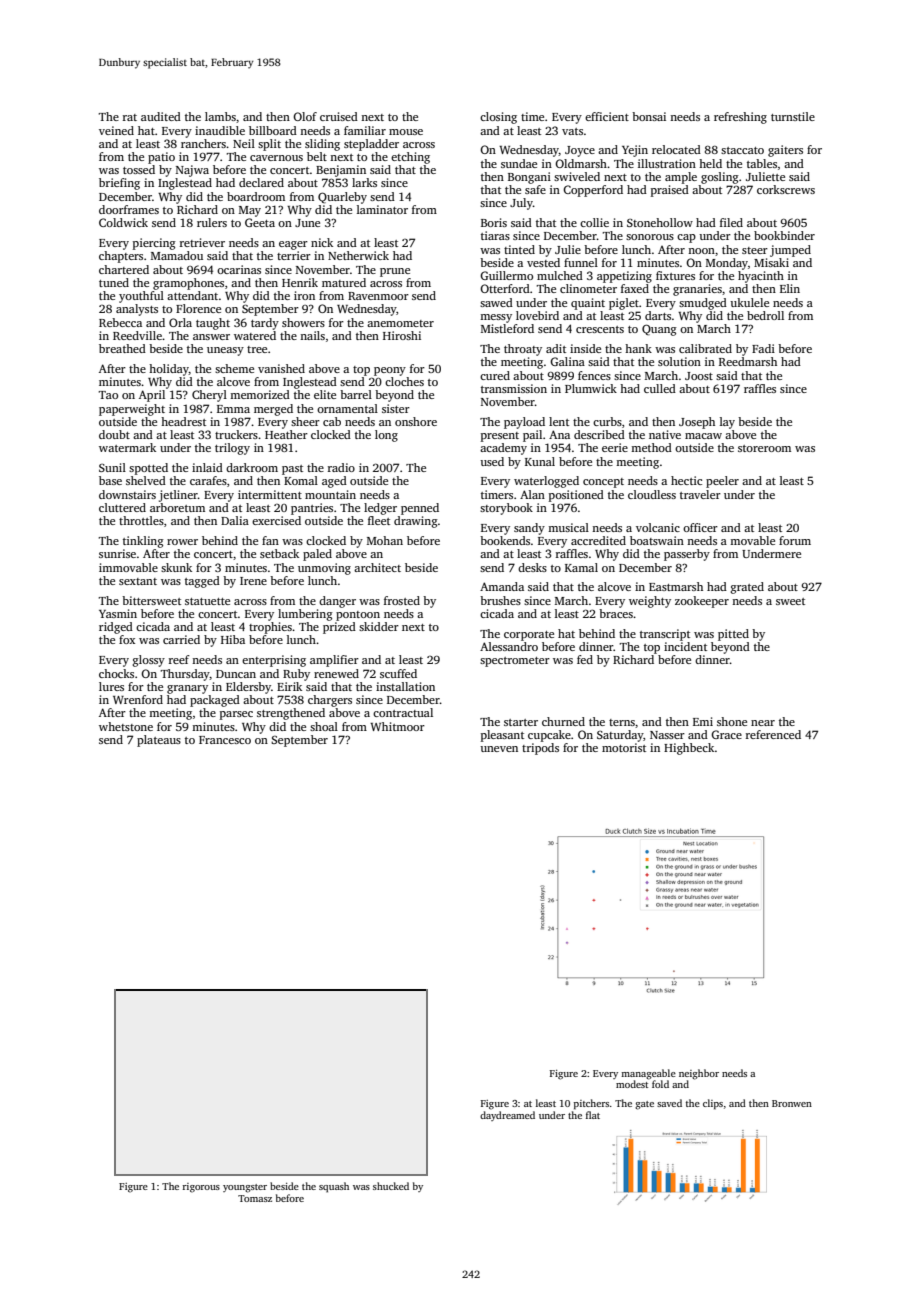 The image size is (924, 1308). What do you see at coordinates (763, 348) in the screenshot?
I see `Fadi` at bounding box center [763, 348].
